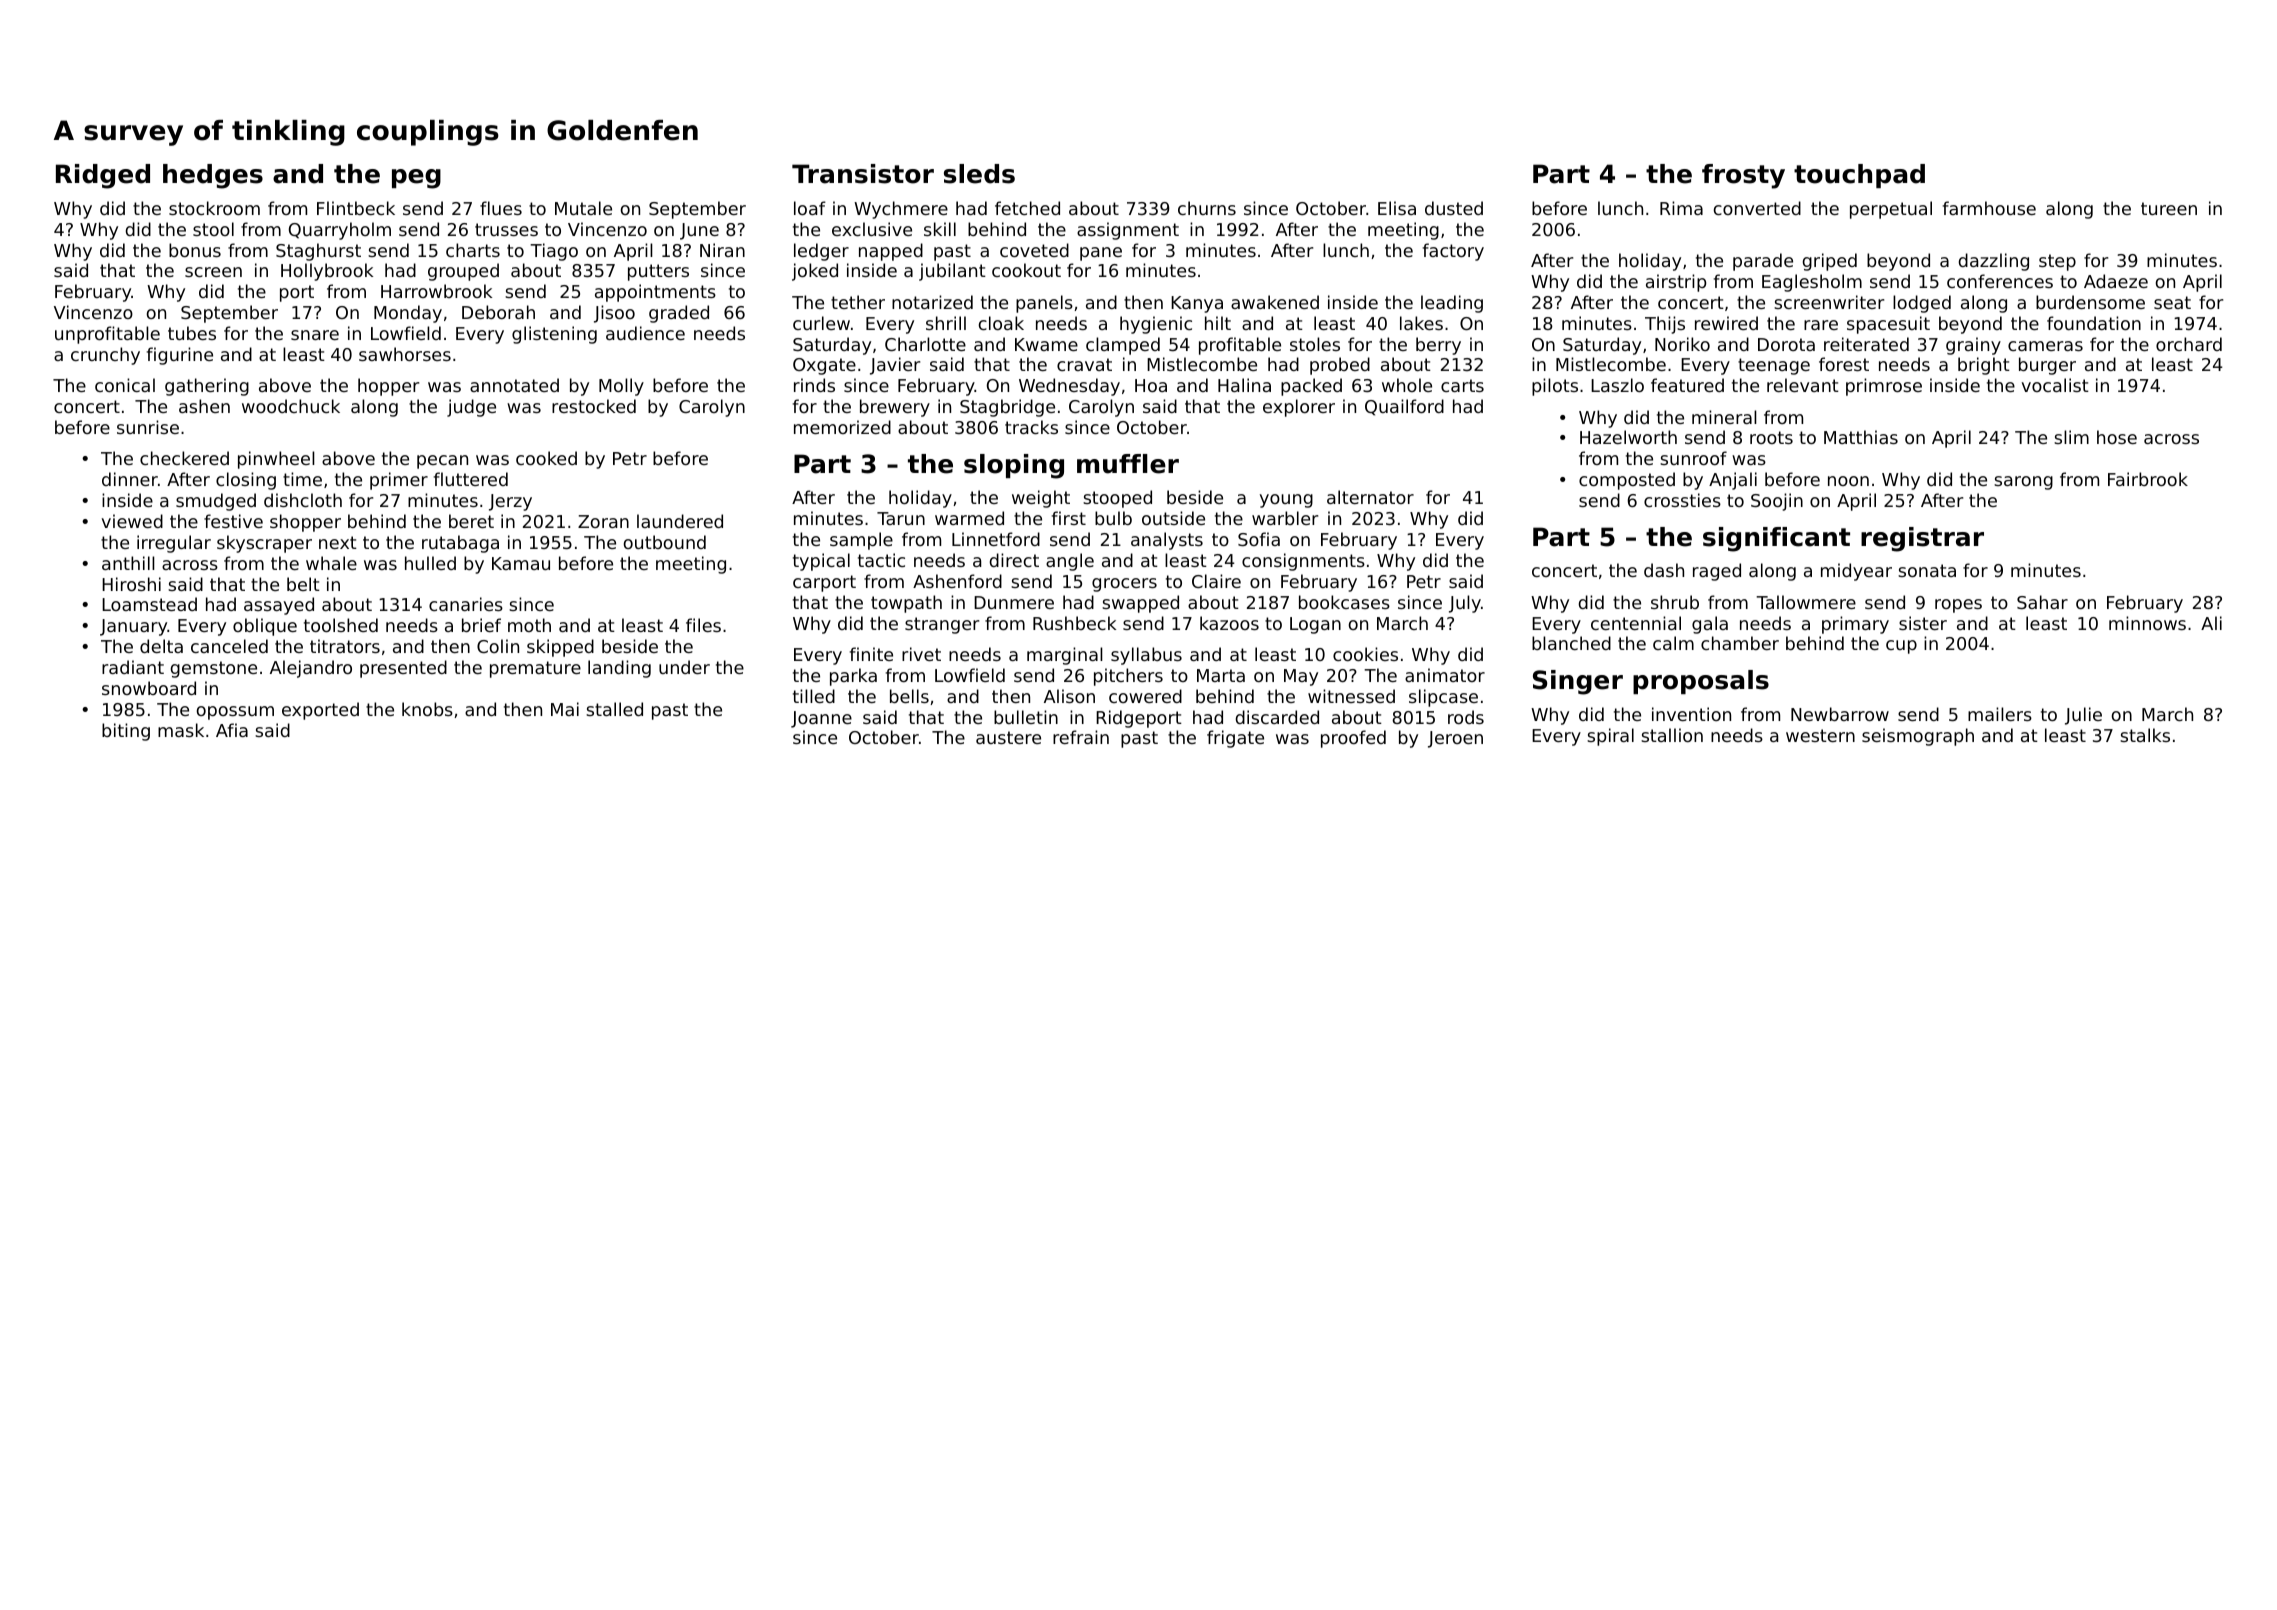 This image has height=1610, width=2277. I want to click on vocalist, so click(2055, 385).
